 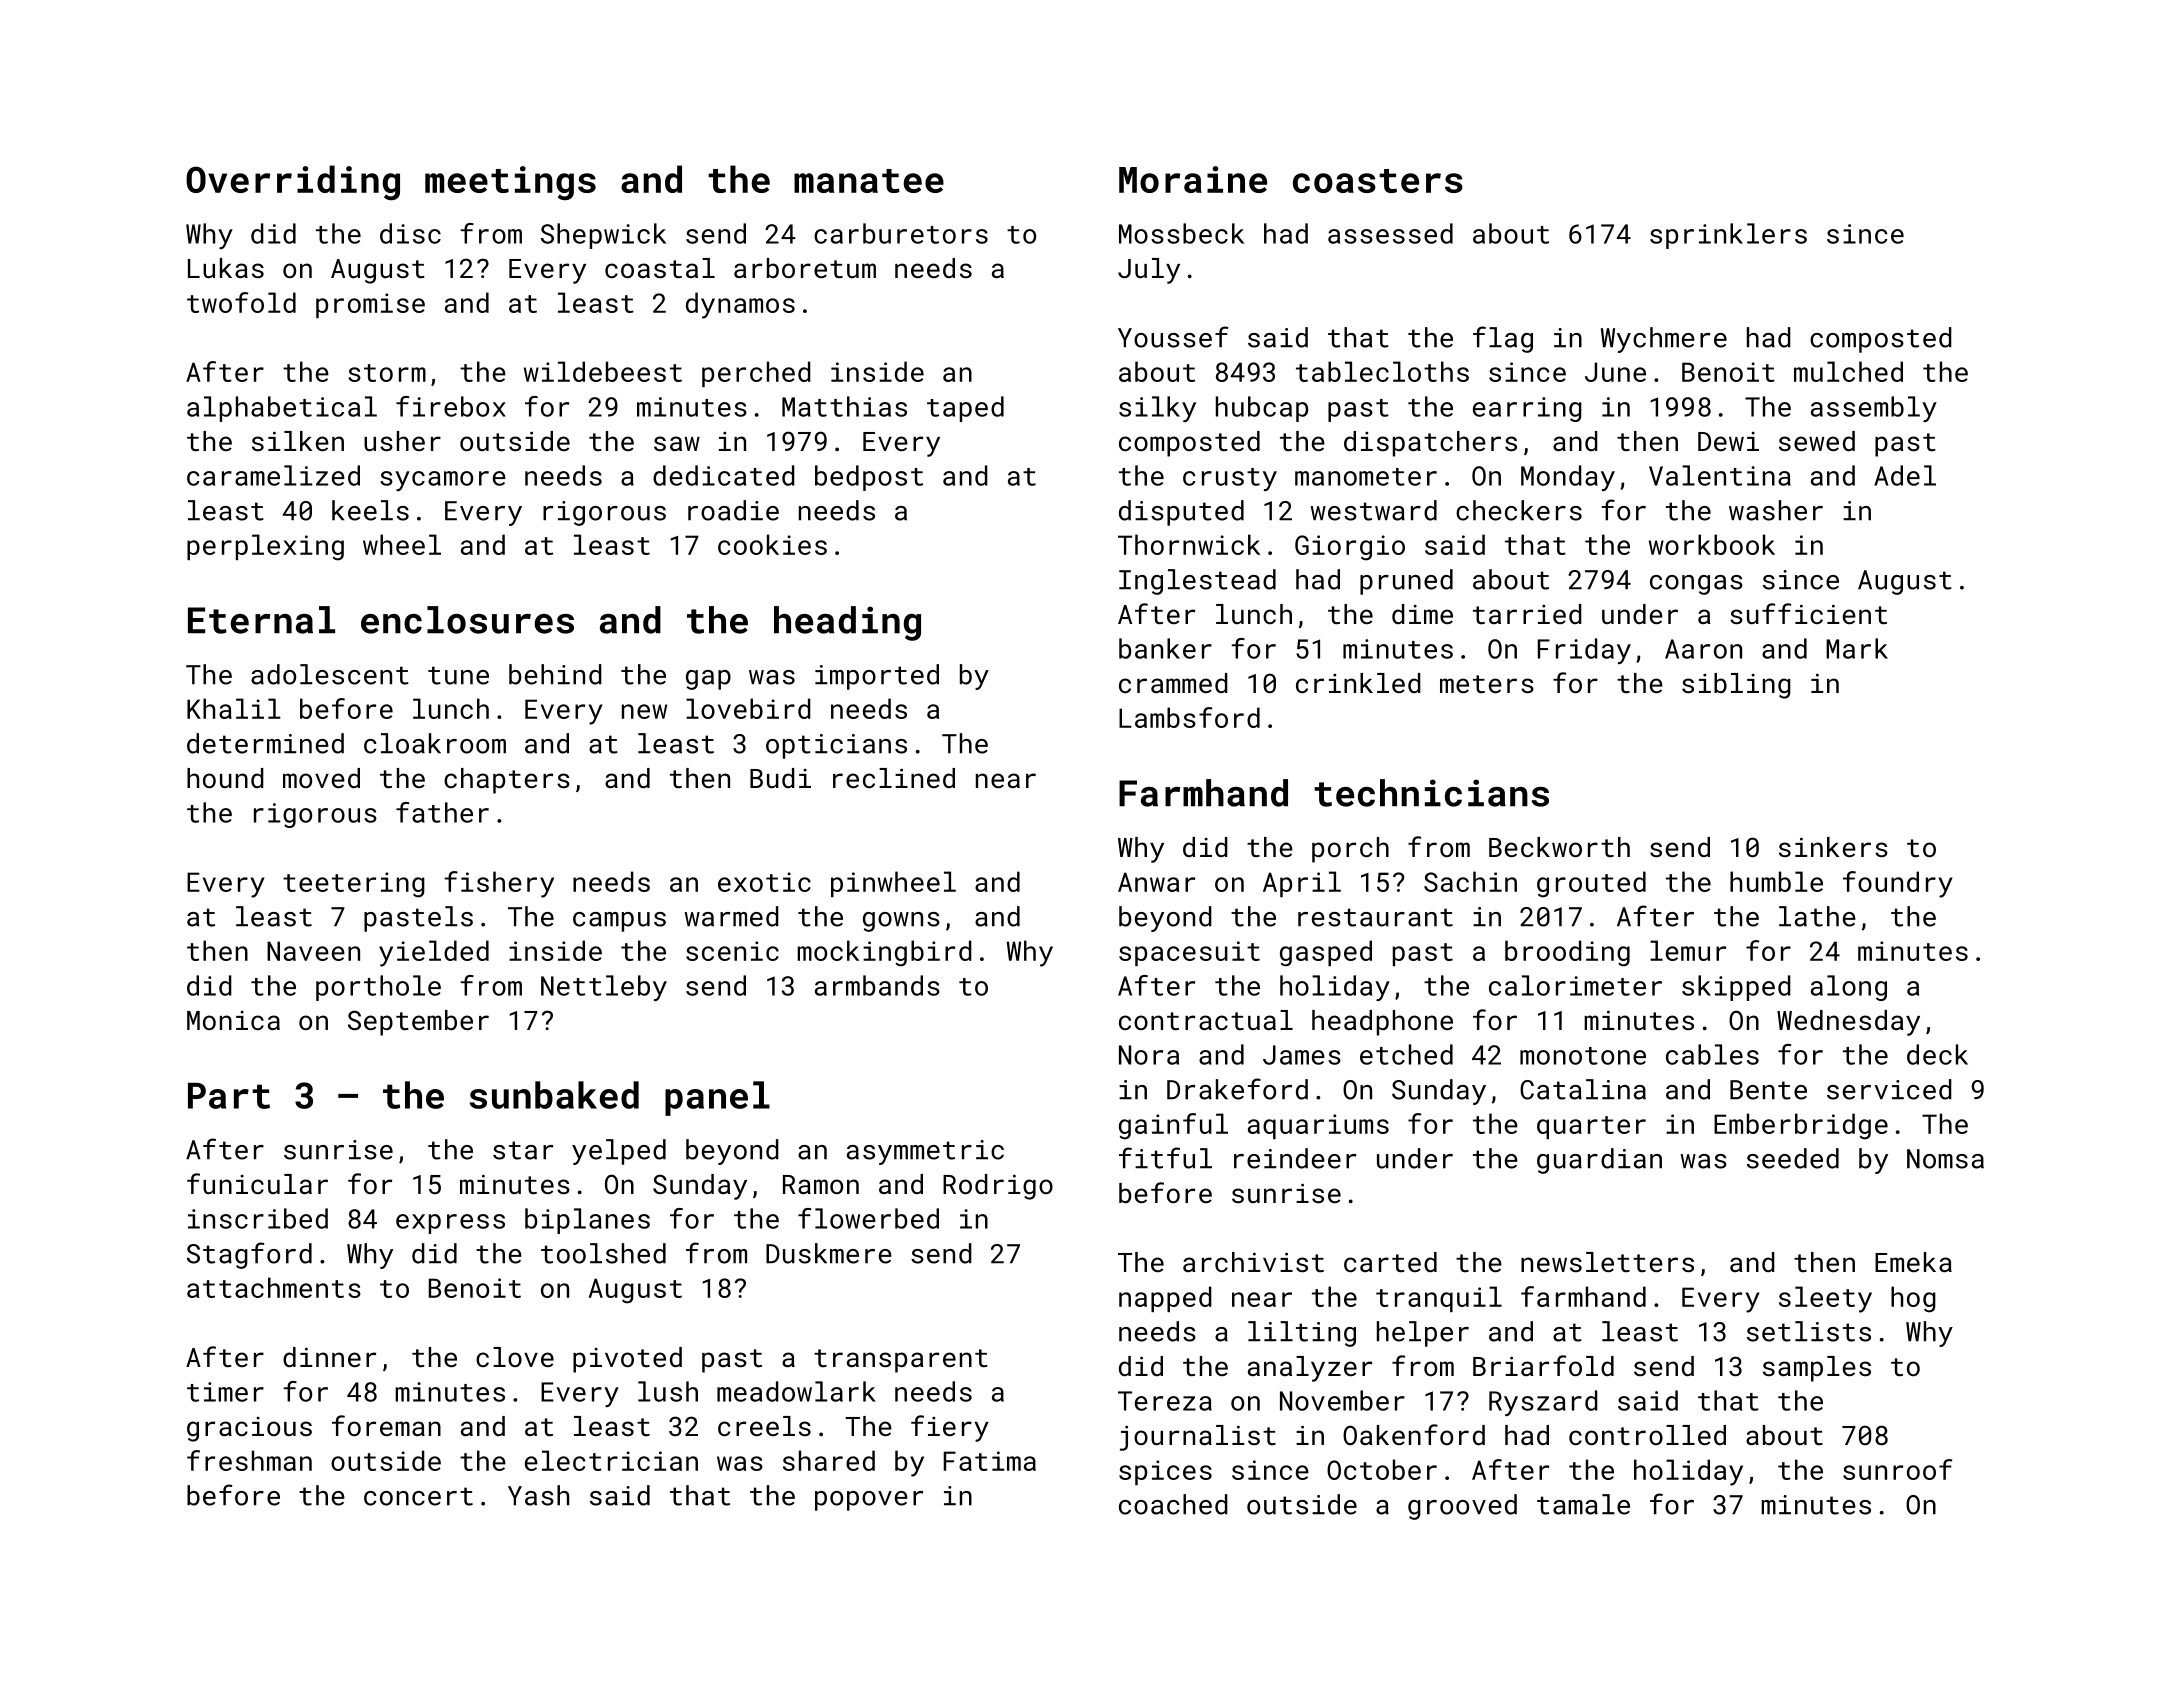 What do you see at coordinates (1833, 847) in the screenshot?
I see `sinkers` at bounding box center [1833, 847].
